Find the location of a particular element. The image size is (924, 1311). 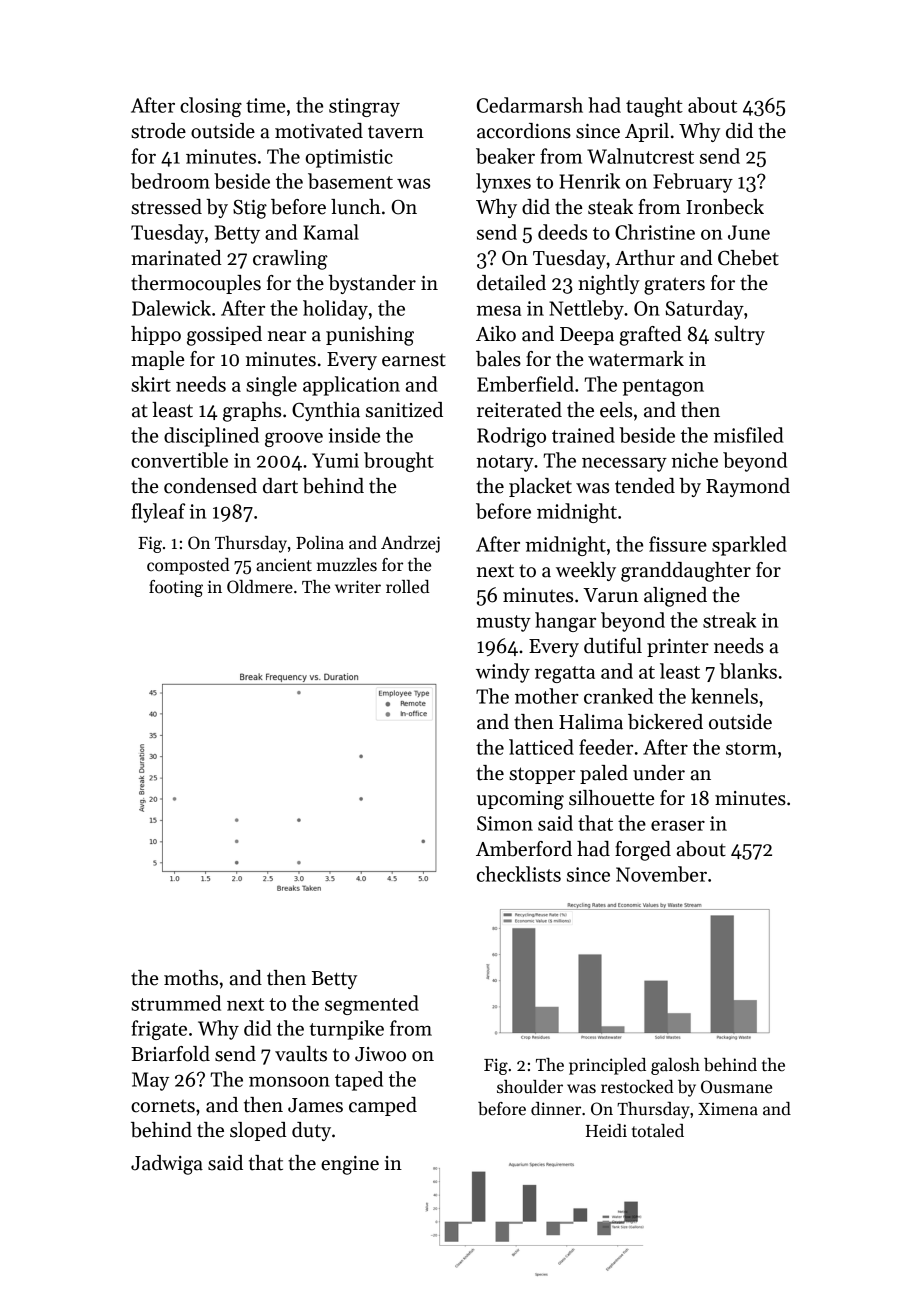

engine is located at coordinates (350, 1165).
